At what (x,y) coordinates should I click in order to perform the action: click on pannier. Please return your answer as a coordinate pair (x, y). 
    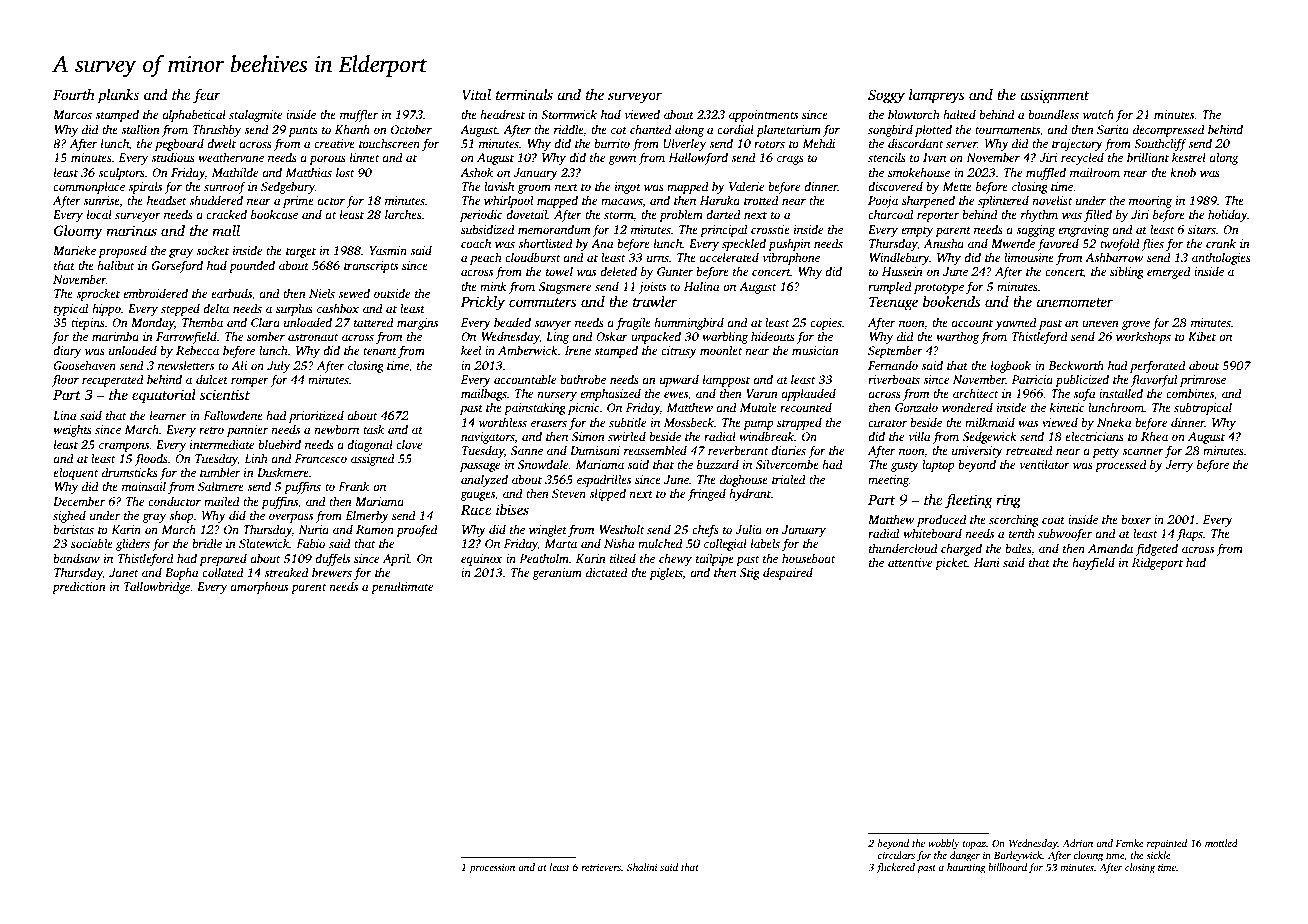
    Looking at the image, I should click on (247, 431).
